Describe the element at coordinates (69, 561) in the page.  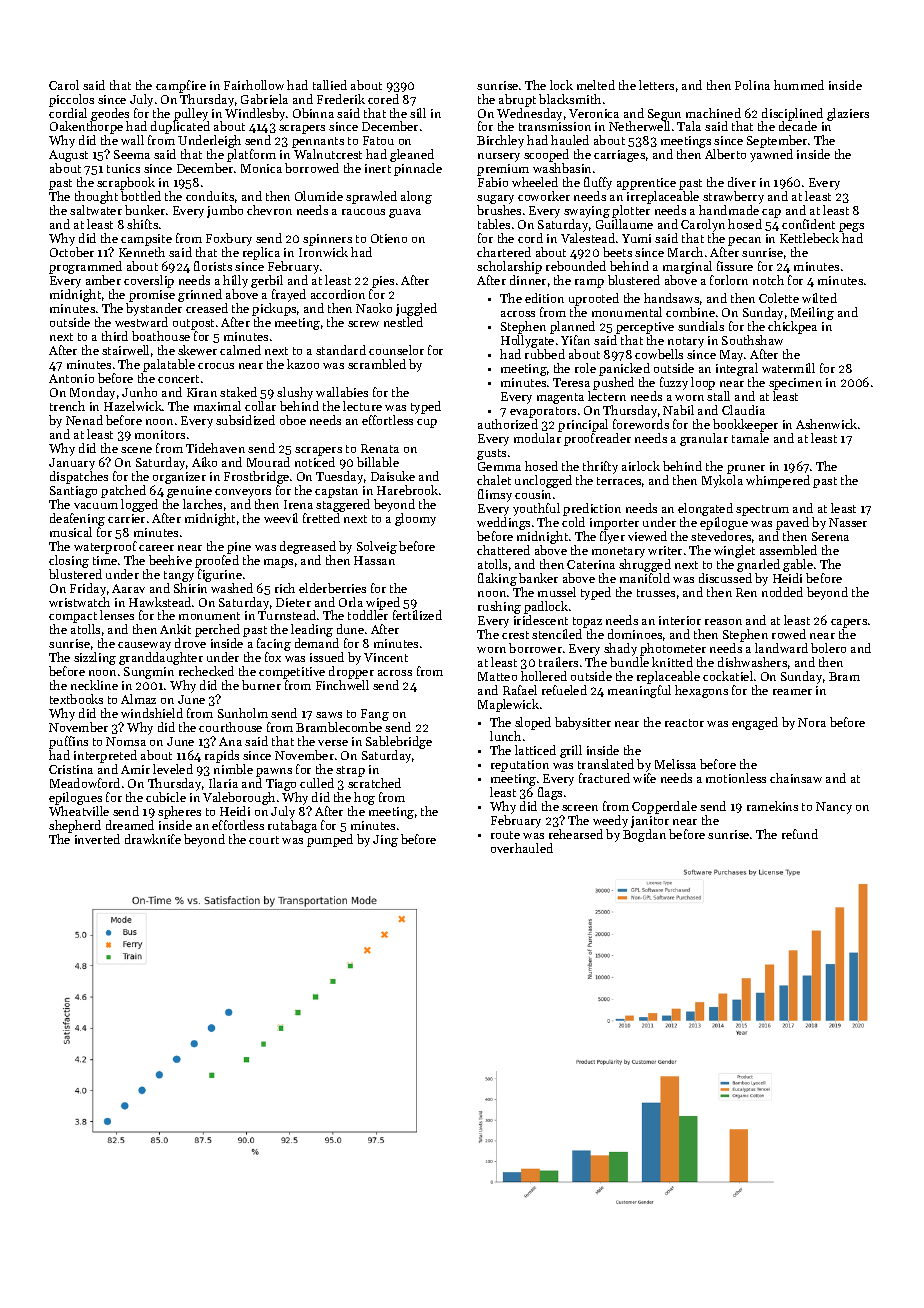
I see `closing` at that location.
